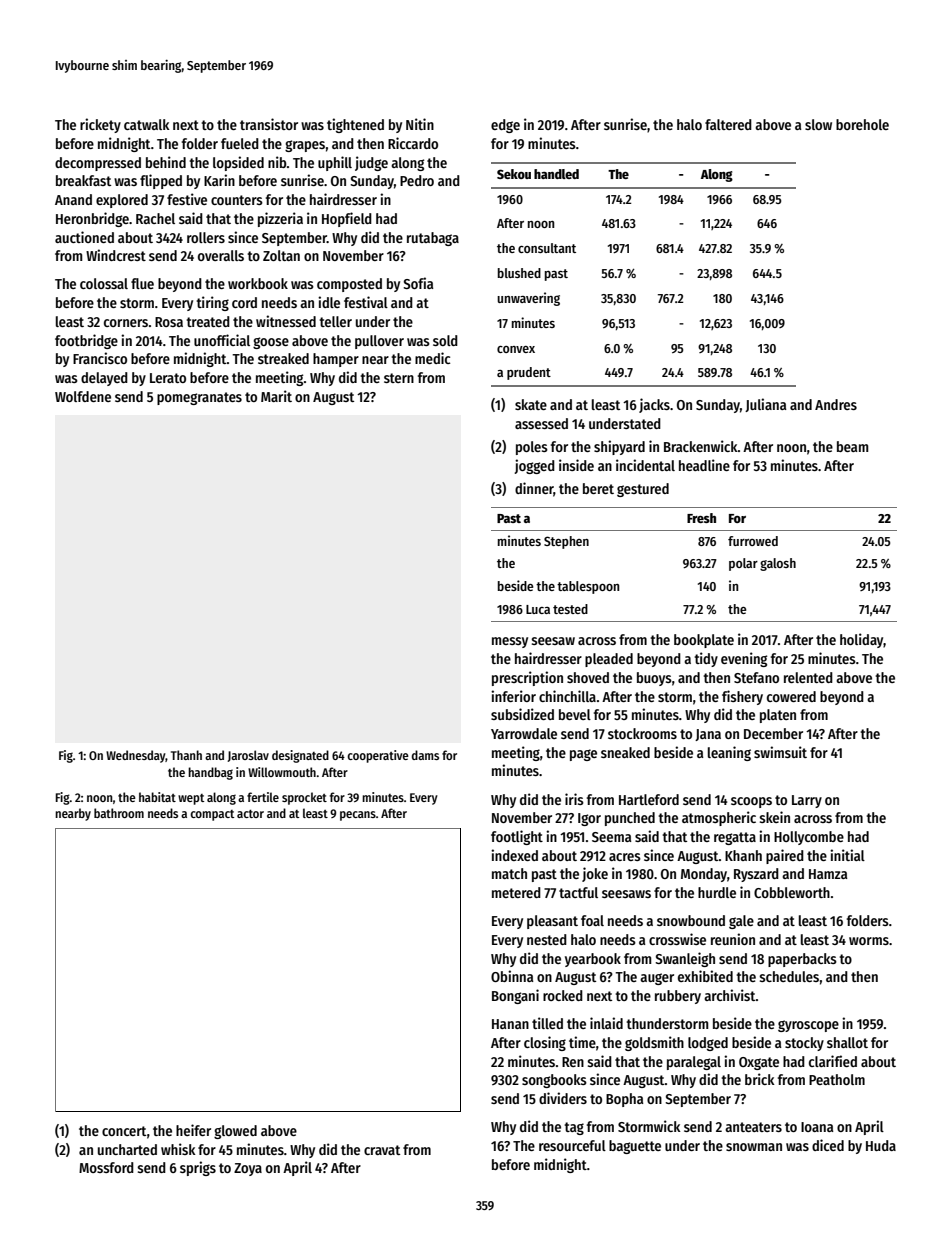  What do you see at coordinates (572, 1145) in the screenshot?
I see `resourceful` at bounding box center [572, 1145].
